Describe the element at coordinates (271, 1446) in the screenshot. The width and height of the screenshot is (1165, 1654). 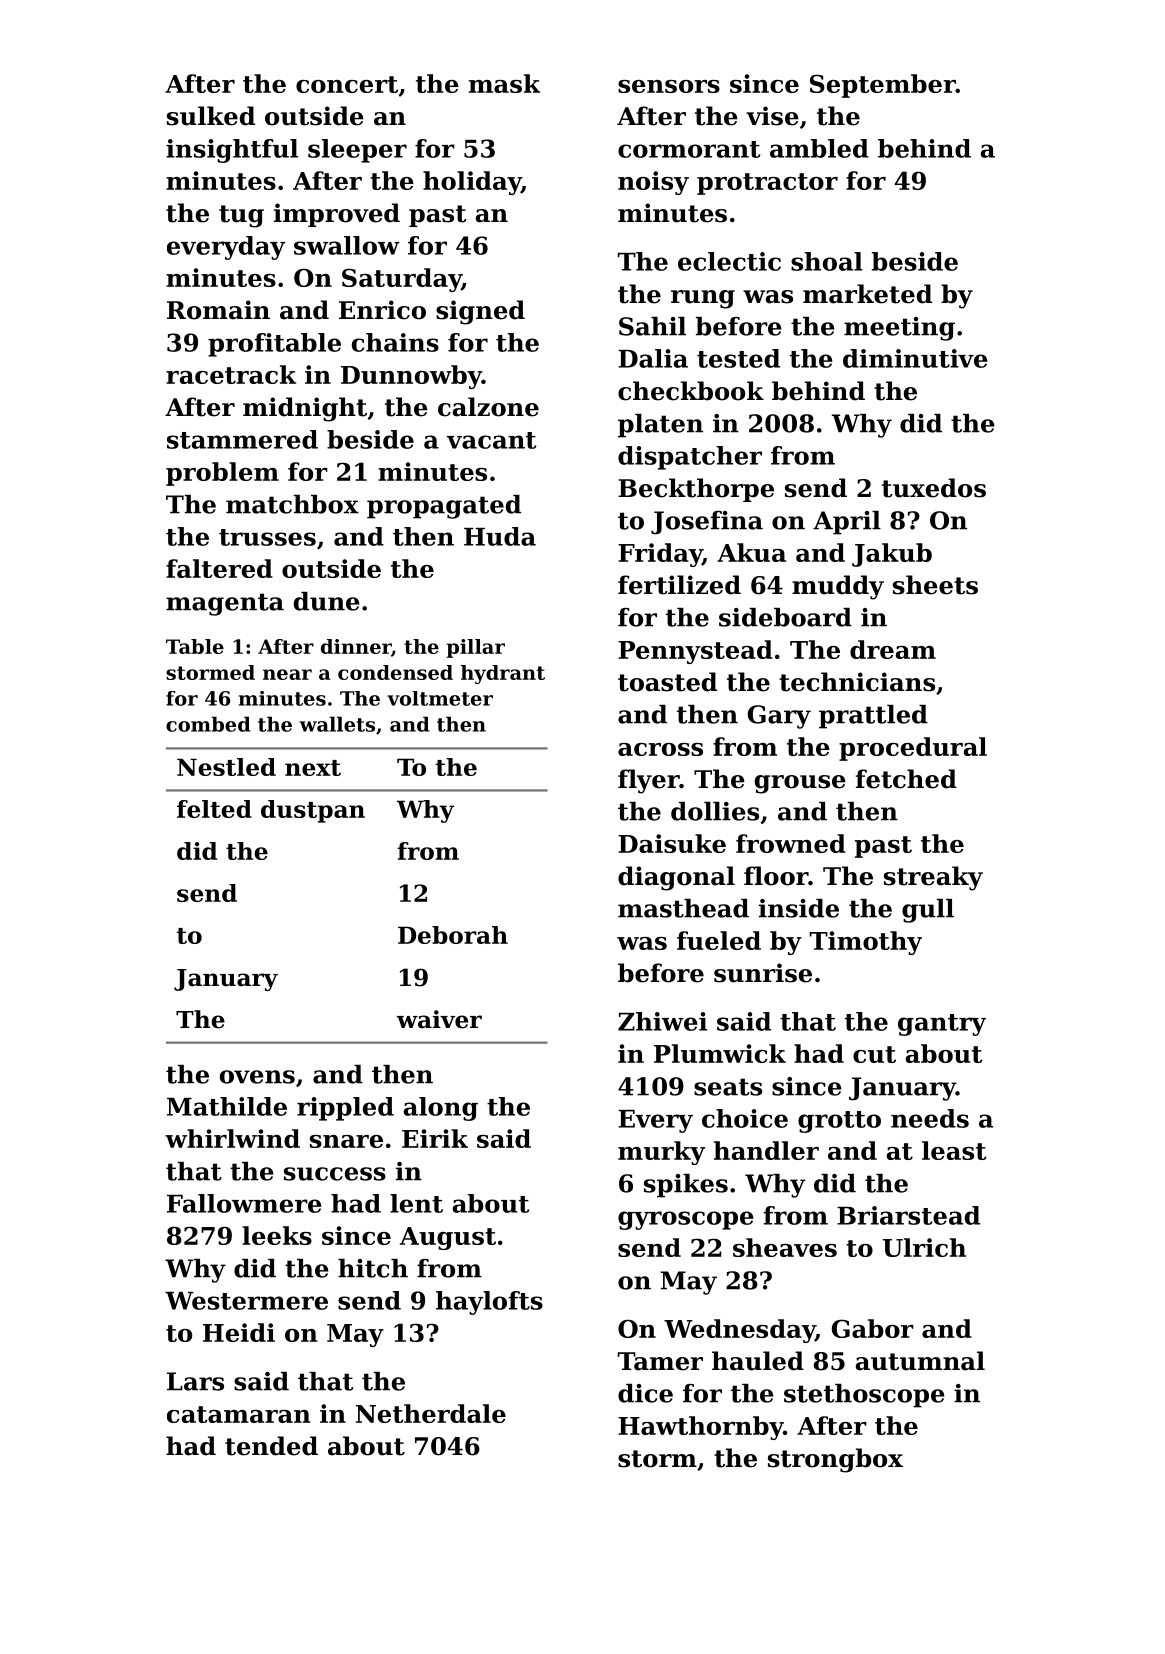
I see `tended` at that location.
